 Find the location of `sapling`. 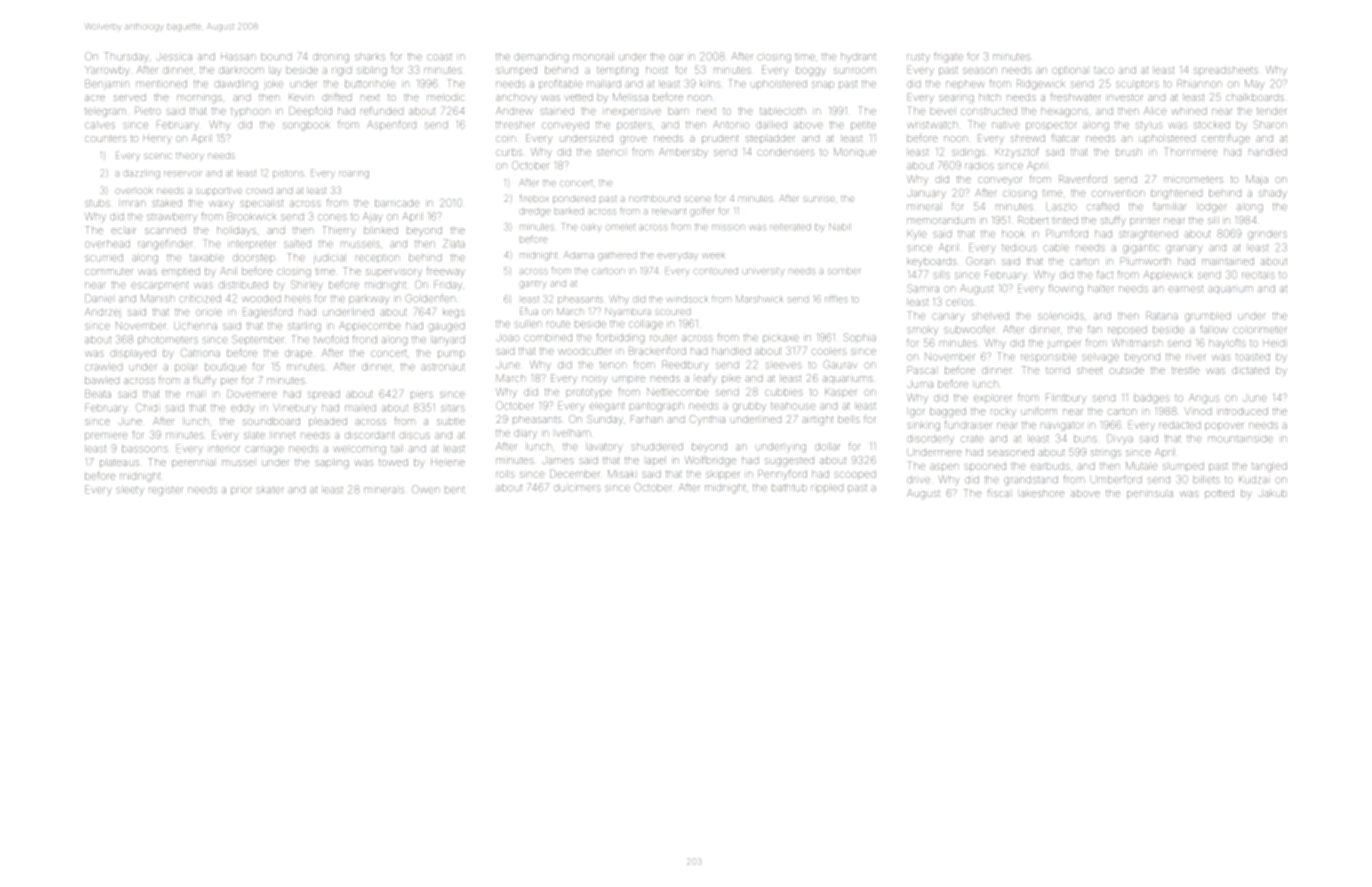

sapling is located at coordinates (332, 464).
